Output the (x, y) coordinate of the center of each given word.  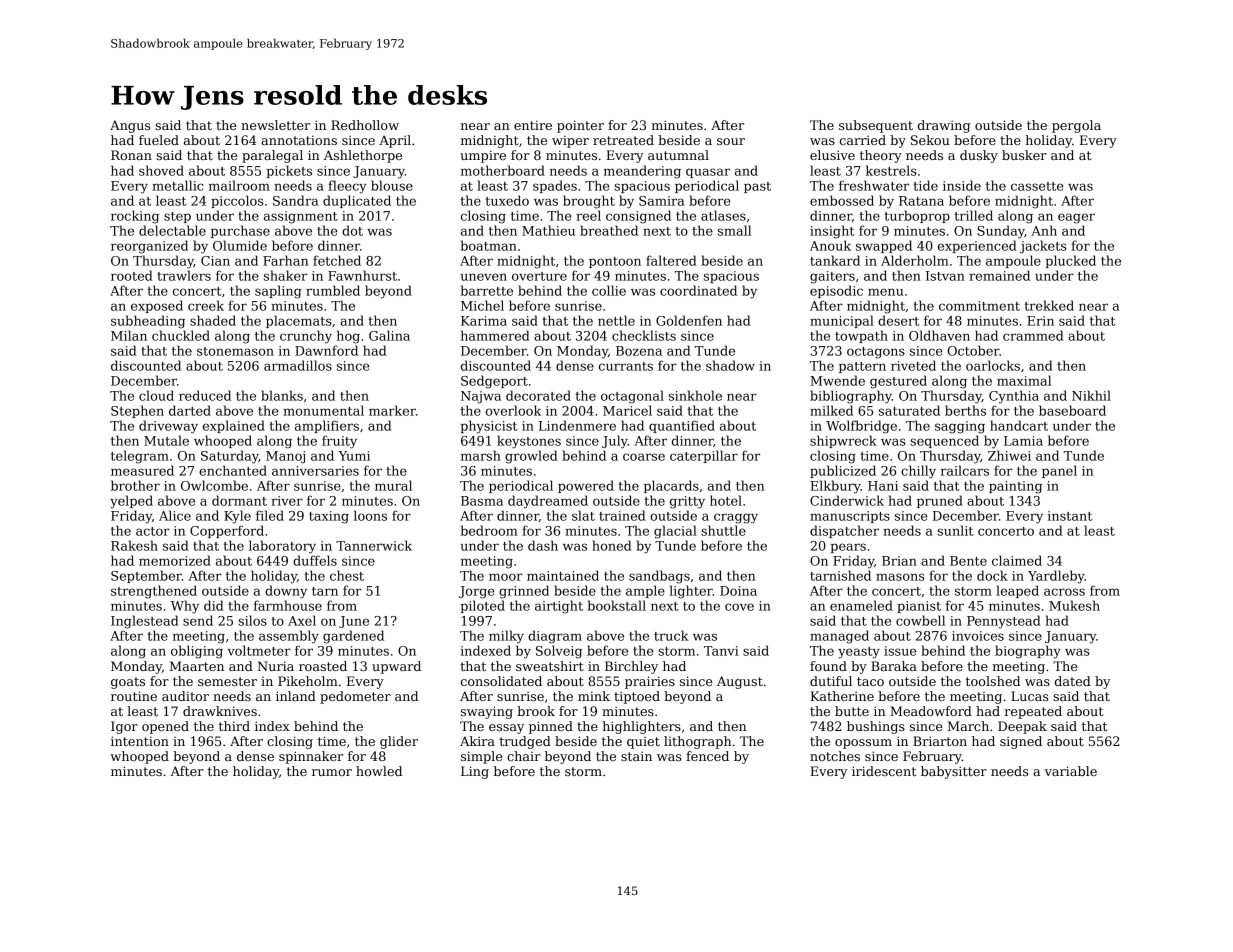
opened (165, 727)
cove (739, 607)
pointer (580, 126)
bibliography (851, 397)
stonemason (235, 351)
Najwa (481, 397)
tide (926, 185)
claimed (1017, 560)
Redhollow (365, 125)
